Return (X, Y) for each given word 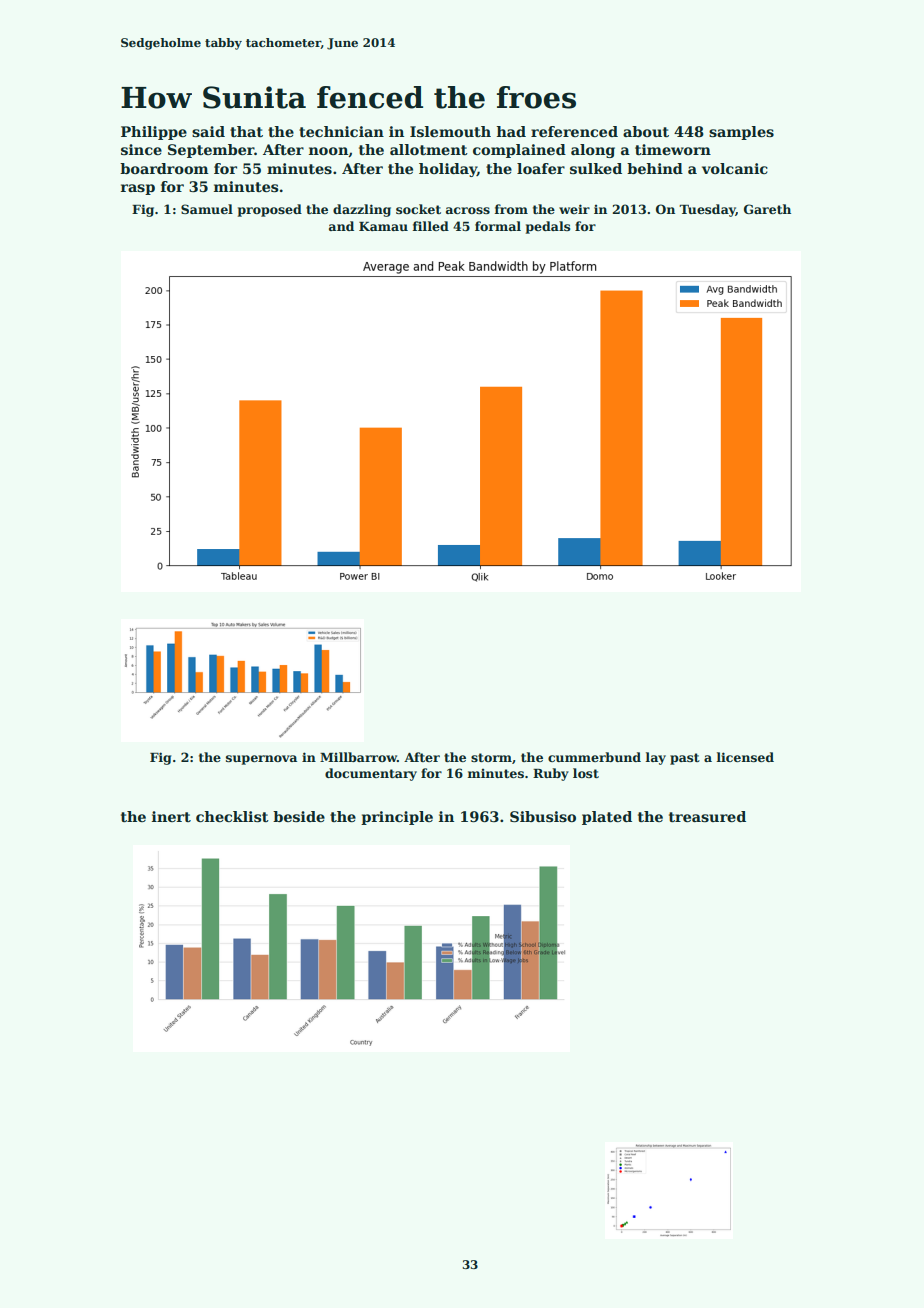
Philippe (154, 133)
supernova (261, 760)
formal (498, 226)
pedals (548, 227)
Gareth (767, 209)
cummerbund (594, 757)
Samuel (207, 209)
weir (574, 209)
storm (491, 757)
